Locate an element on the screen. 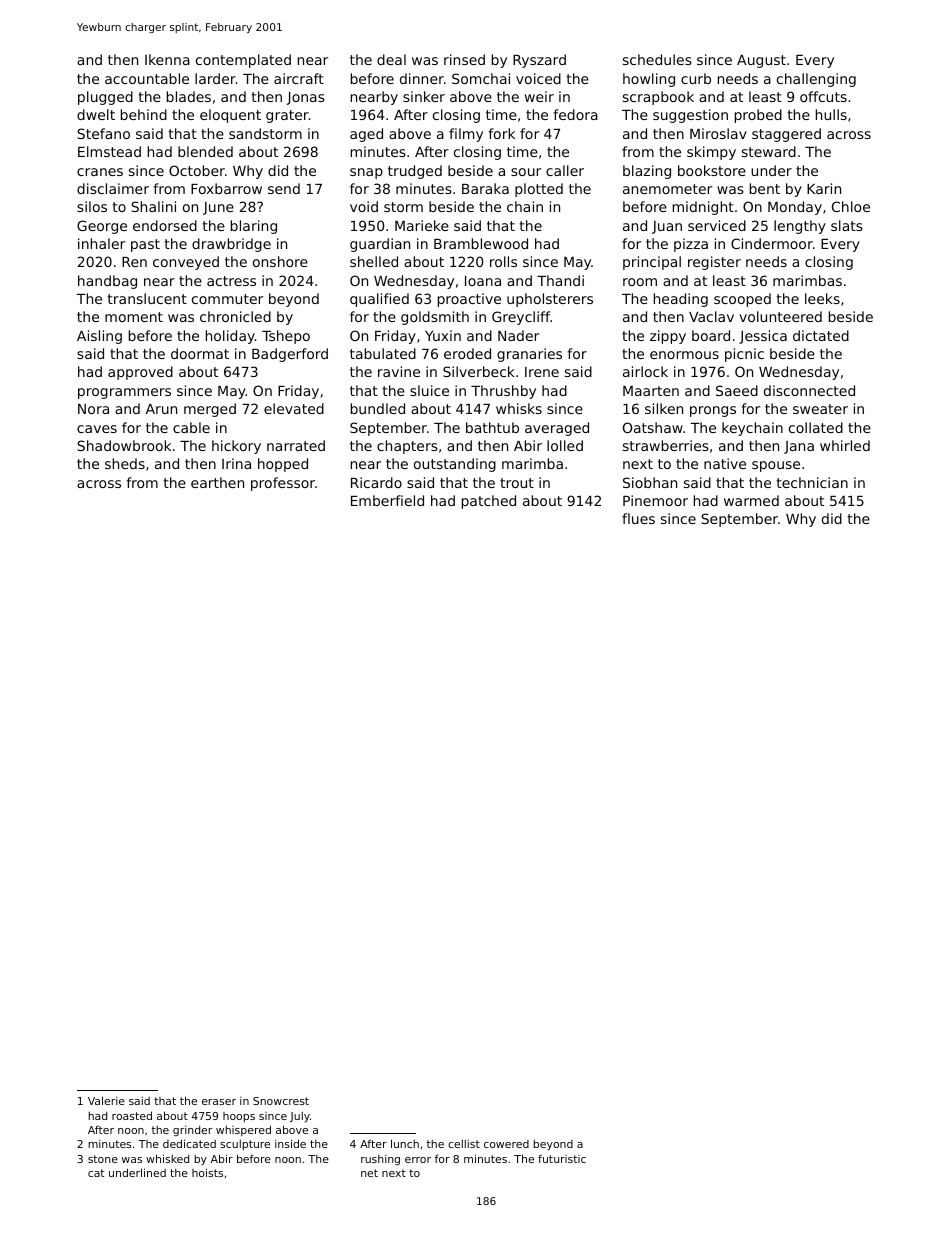  anemometer is located at coordinates (667, 189).
